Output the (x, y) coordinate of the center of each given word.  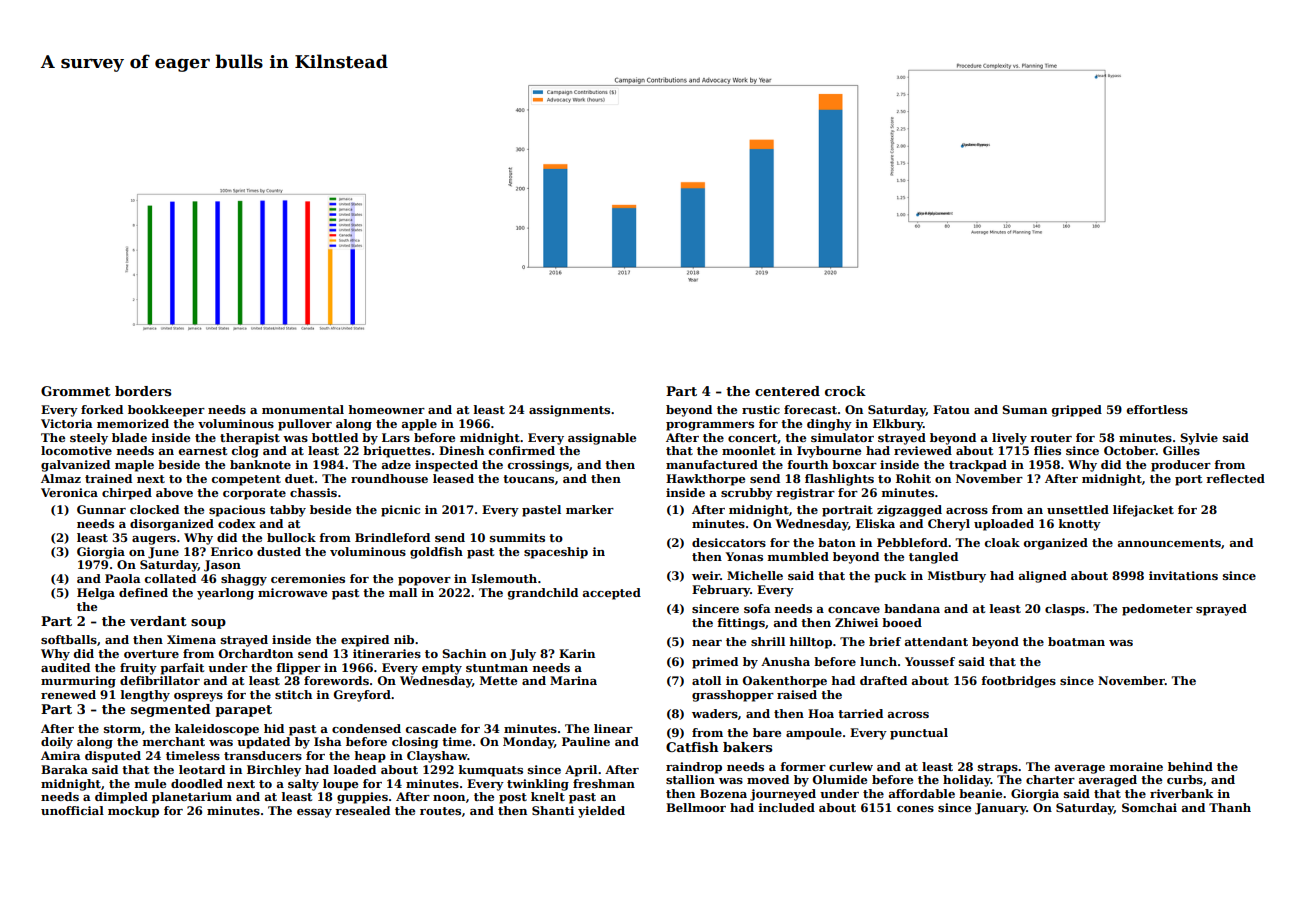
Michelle (755, 575)
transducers (263, 755)
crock (845, 391)
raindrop (694, 768)
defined (143, 592)
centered (787, 391)
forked (102, 409)
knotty (1080, 525)
